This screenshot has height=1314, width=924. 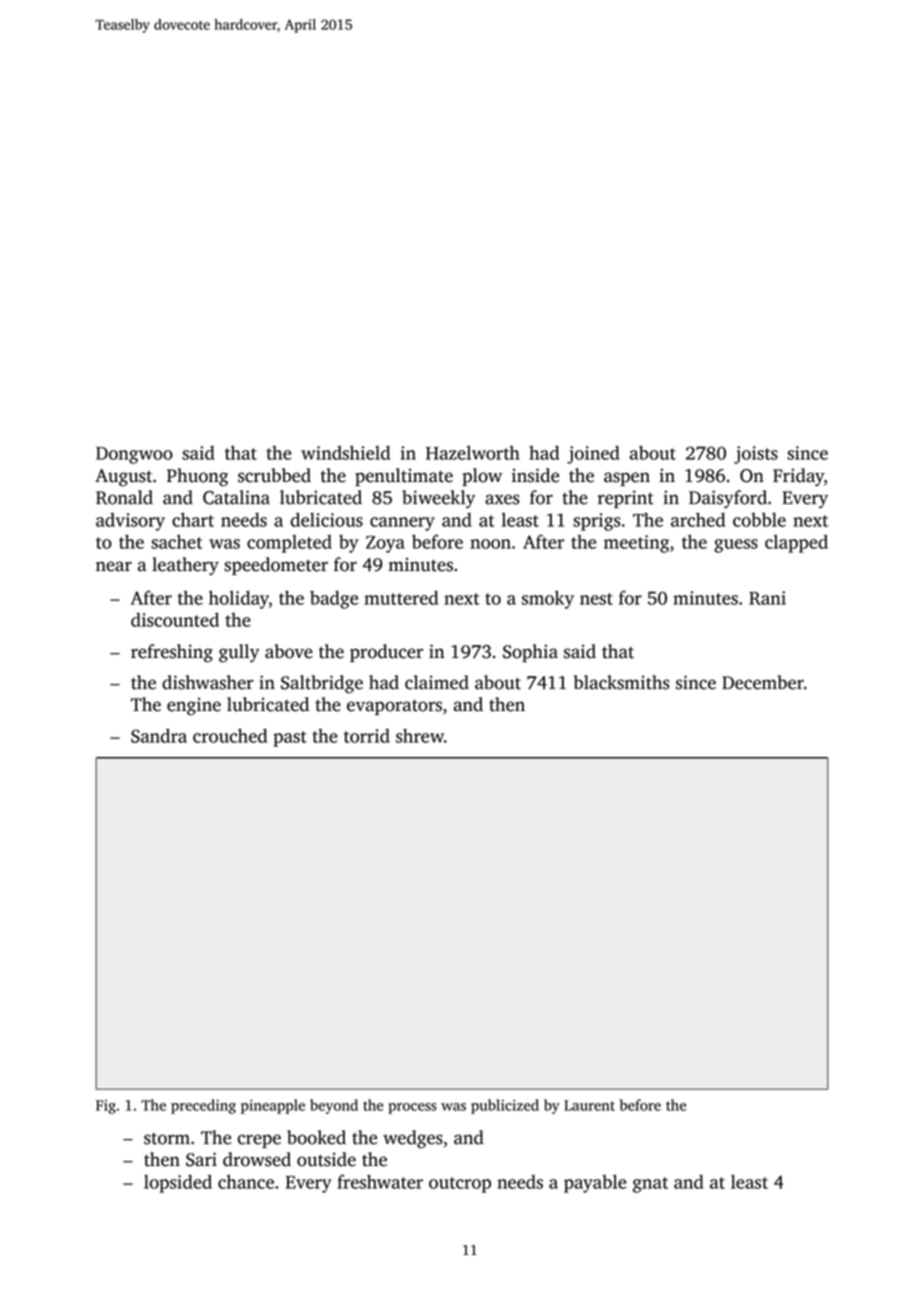 I want to click on blacksmiths, so click(x=622, y=682).
